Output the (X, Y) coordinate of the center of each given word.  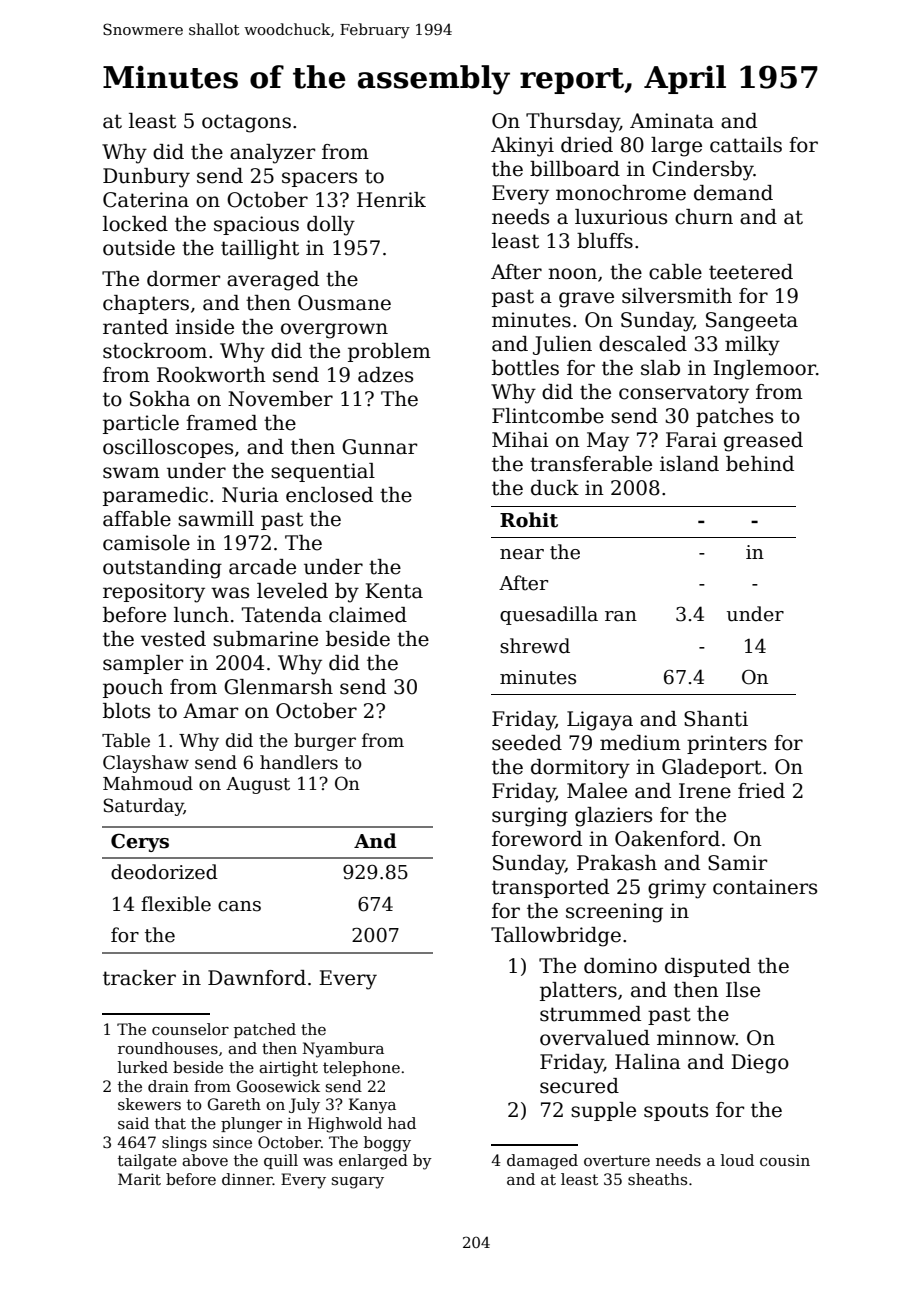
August (258, 785)
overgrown (334, 331)
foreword (537, 839)
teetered (751, 272)
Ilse (743, 990)
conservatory (684, 394)
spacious (256, 225)
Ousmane (344, 303)
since (232, 1142)
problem (389, 352)
